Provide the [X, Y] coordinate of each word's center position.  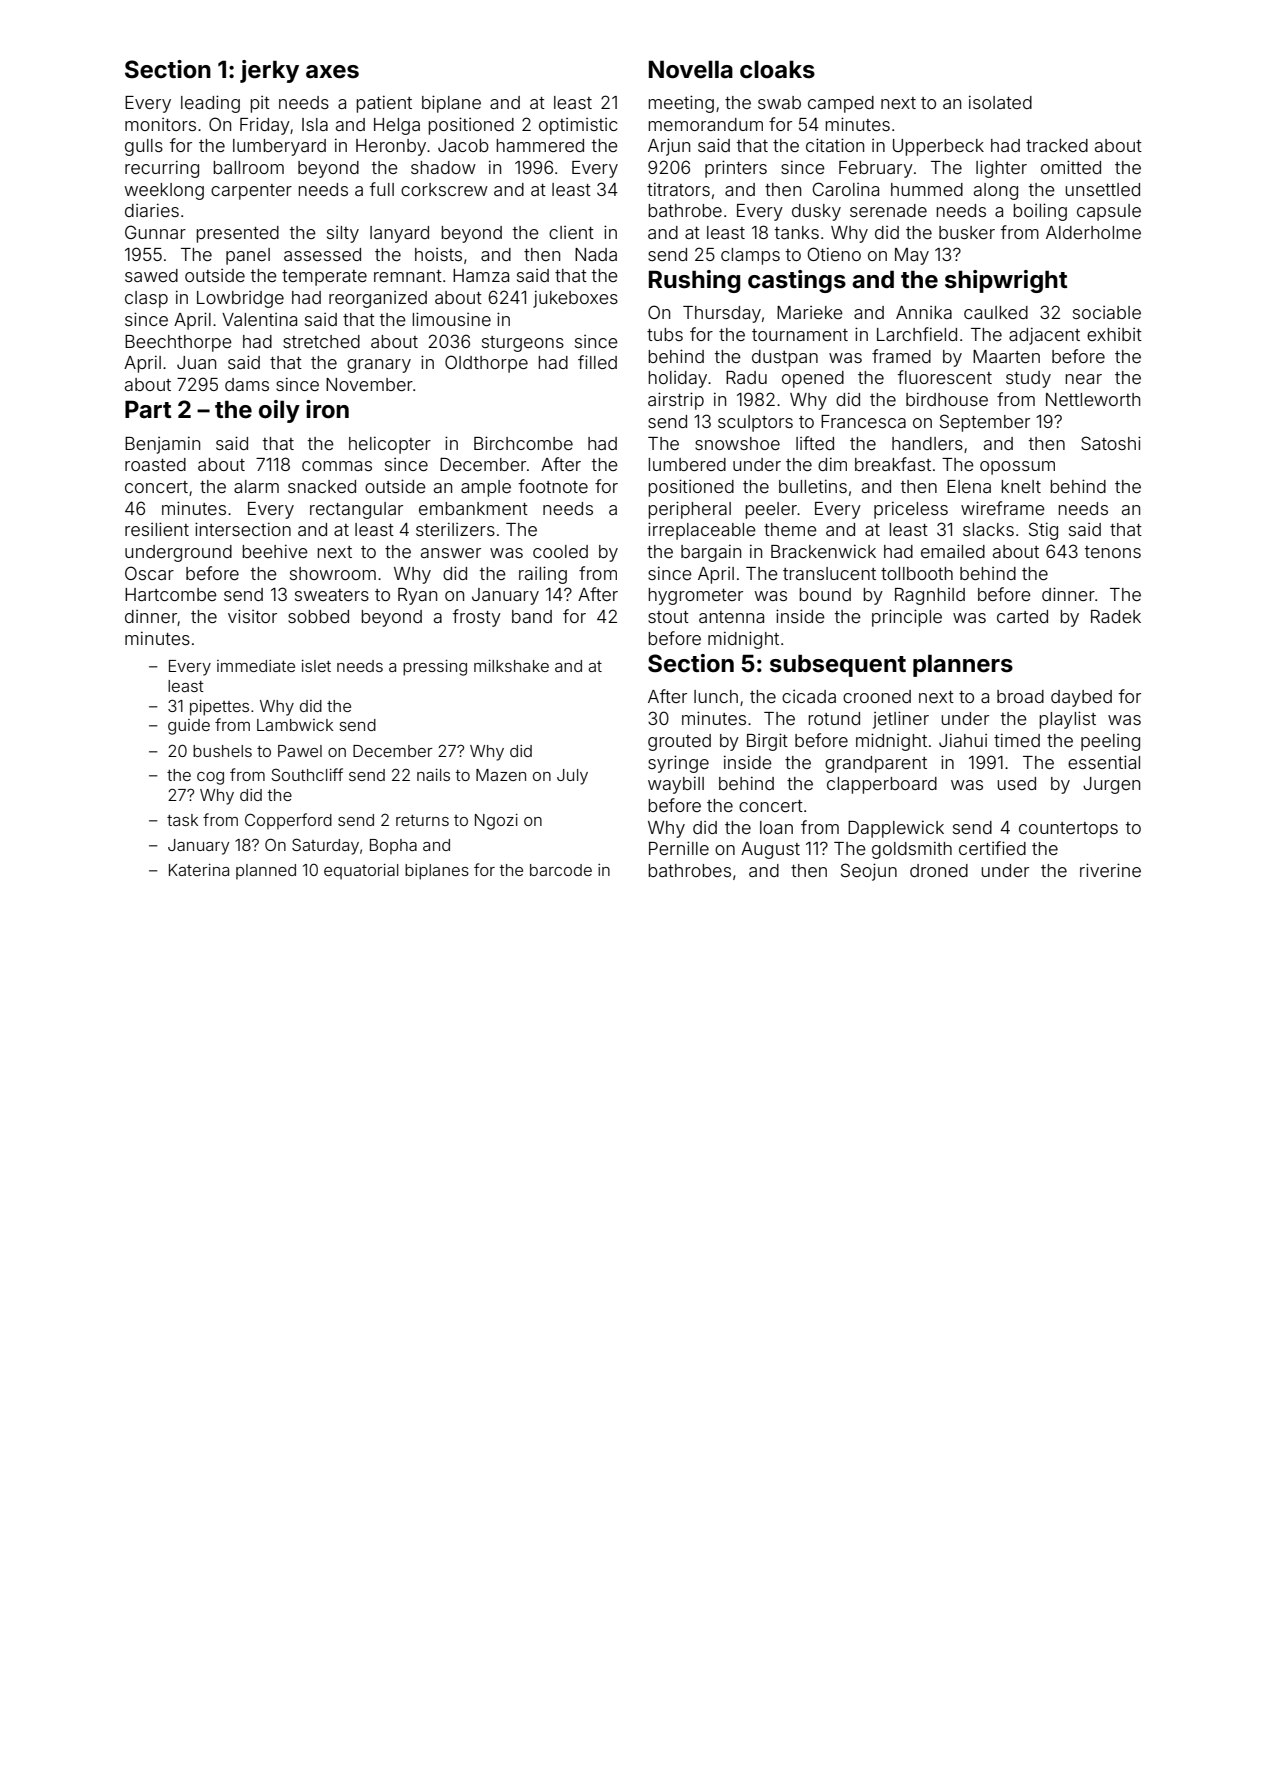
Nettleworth [1093, 399]
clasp [146, 299]
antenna [731, 617]
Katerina [199, 870]
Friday [265, 126]
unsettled [1102, 189]
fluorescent [945, 377]
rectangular [356, 510]
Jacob [463, 145]
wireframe [1003, 508]
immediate [256, 666]
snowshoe [737, 443]
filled [597, 362]
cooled [560, 551]
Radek [1116, 616]
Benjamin [162, 445]
